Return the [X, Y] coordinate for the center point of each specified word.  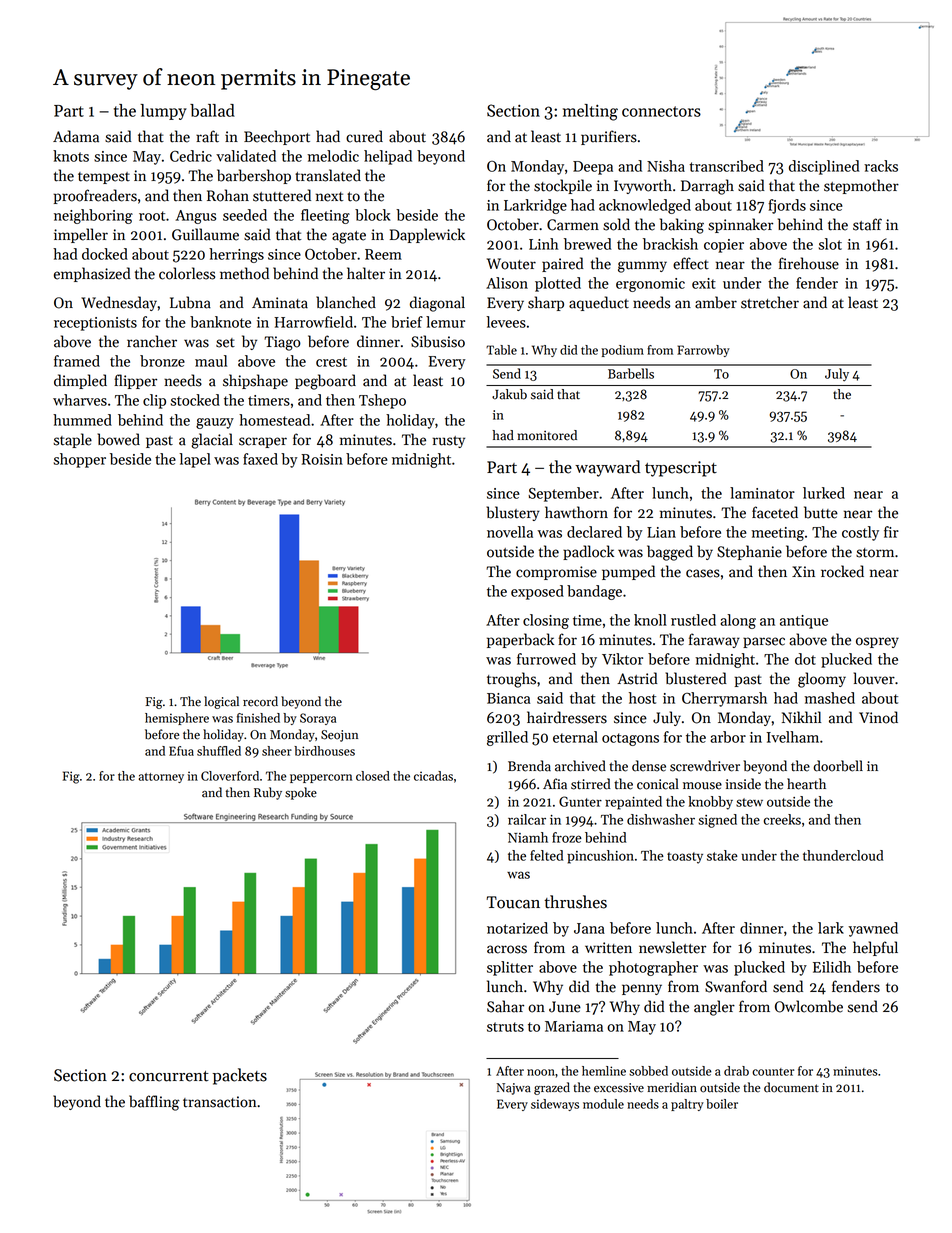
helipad [388, 157]
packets [240, 1076]
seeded [245, 215]
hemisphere [177, 719]
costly [860, 533]
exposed [537, 592]
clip [154, 401]
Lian [661, 532]
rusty [449, 442]
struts [505, 1027]
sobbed [648, 1071]
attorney [161, 778]
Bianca [508, 698]
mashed [829, 698]
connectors [661, 111]
